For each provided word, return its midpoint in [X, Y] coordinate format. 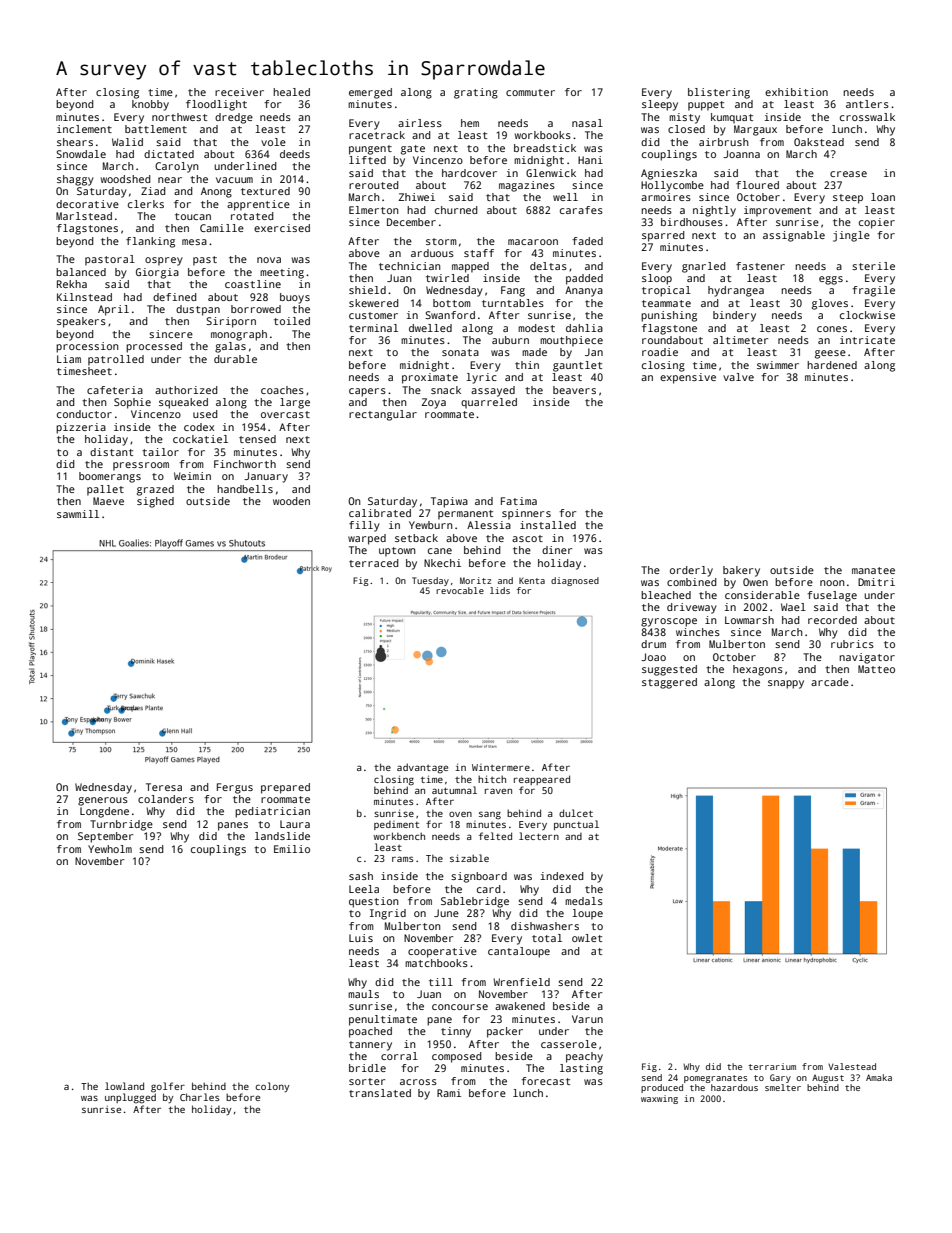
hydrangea [736, 291]
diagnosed [575, 581]
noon [832, 583]
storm [441, 241]
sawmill [78, 514]
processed [154, 347]
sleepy [660, 105]
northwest [179, 117]
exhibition [796, 92]
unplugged [130, 1098]
